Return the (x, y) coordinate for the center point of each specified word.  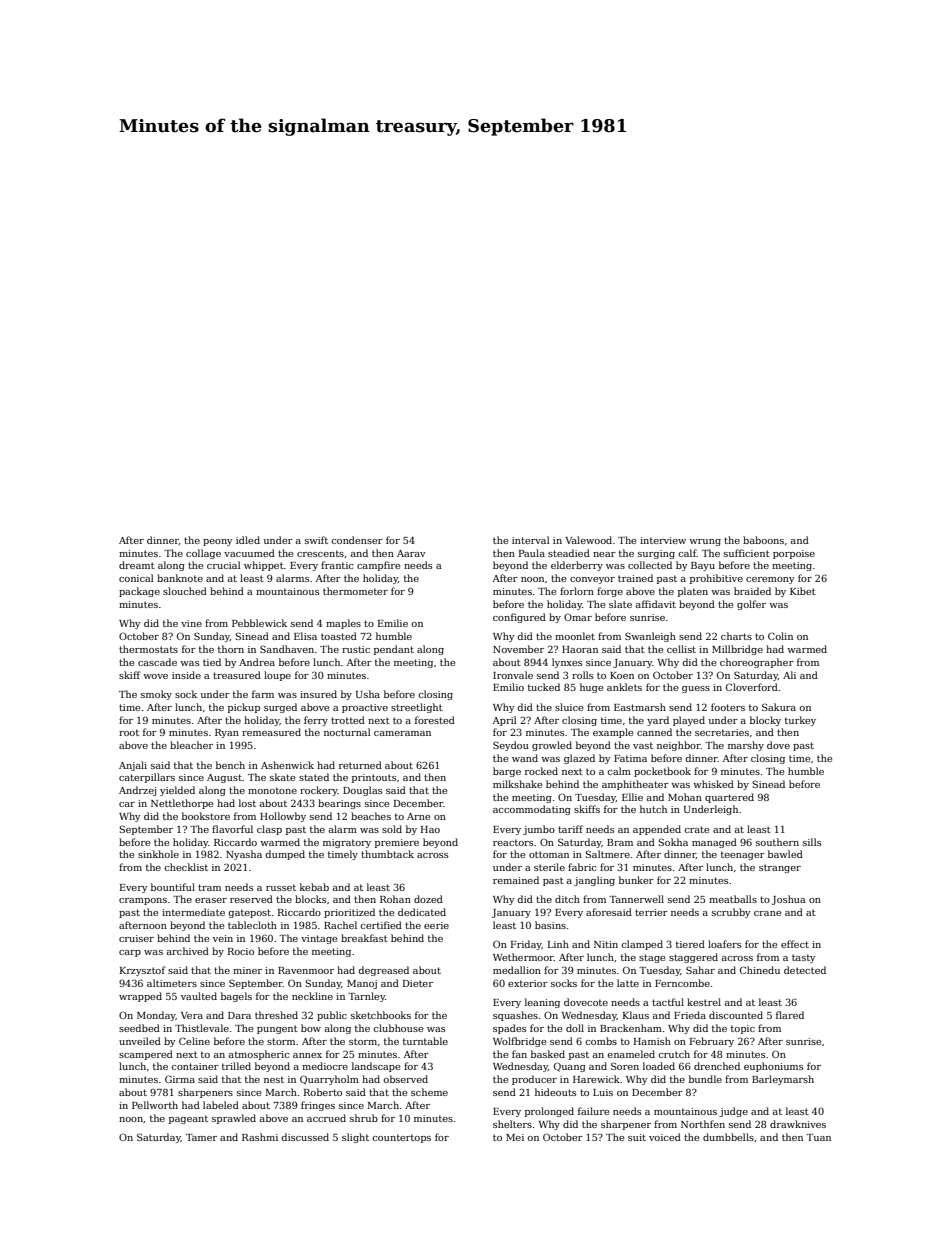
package (139, 592)
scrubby (731, 913)
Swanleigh (650, 637)
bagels (236, 997)
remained (516, 880)
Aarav (411, 553)
